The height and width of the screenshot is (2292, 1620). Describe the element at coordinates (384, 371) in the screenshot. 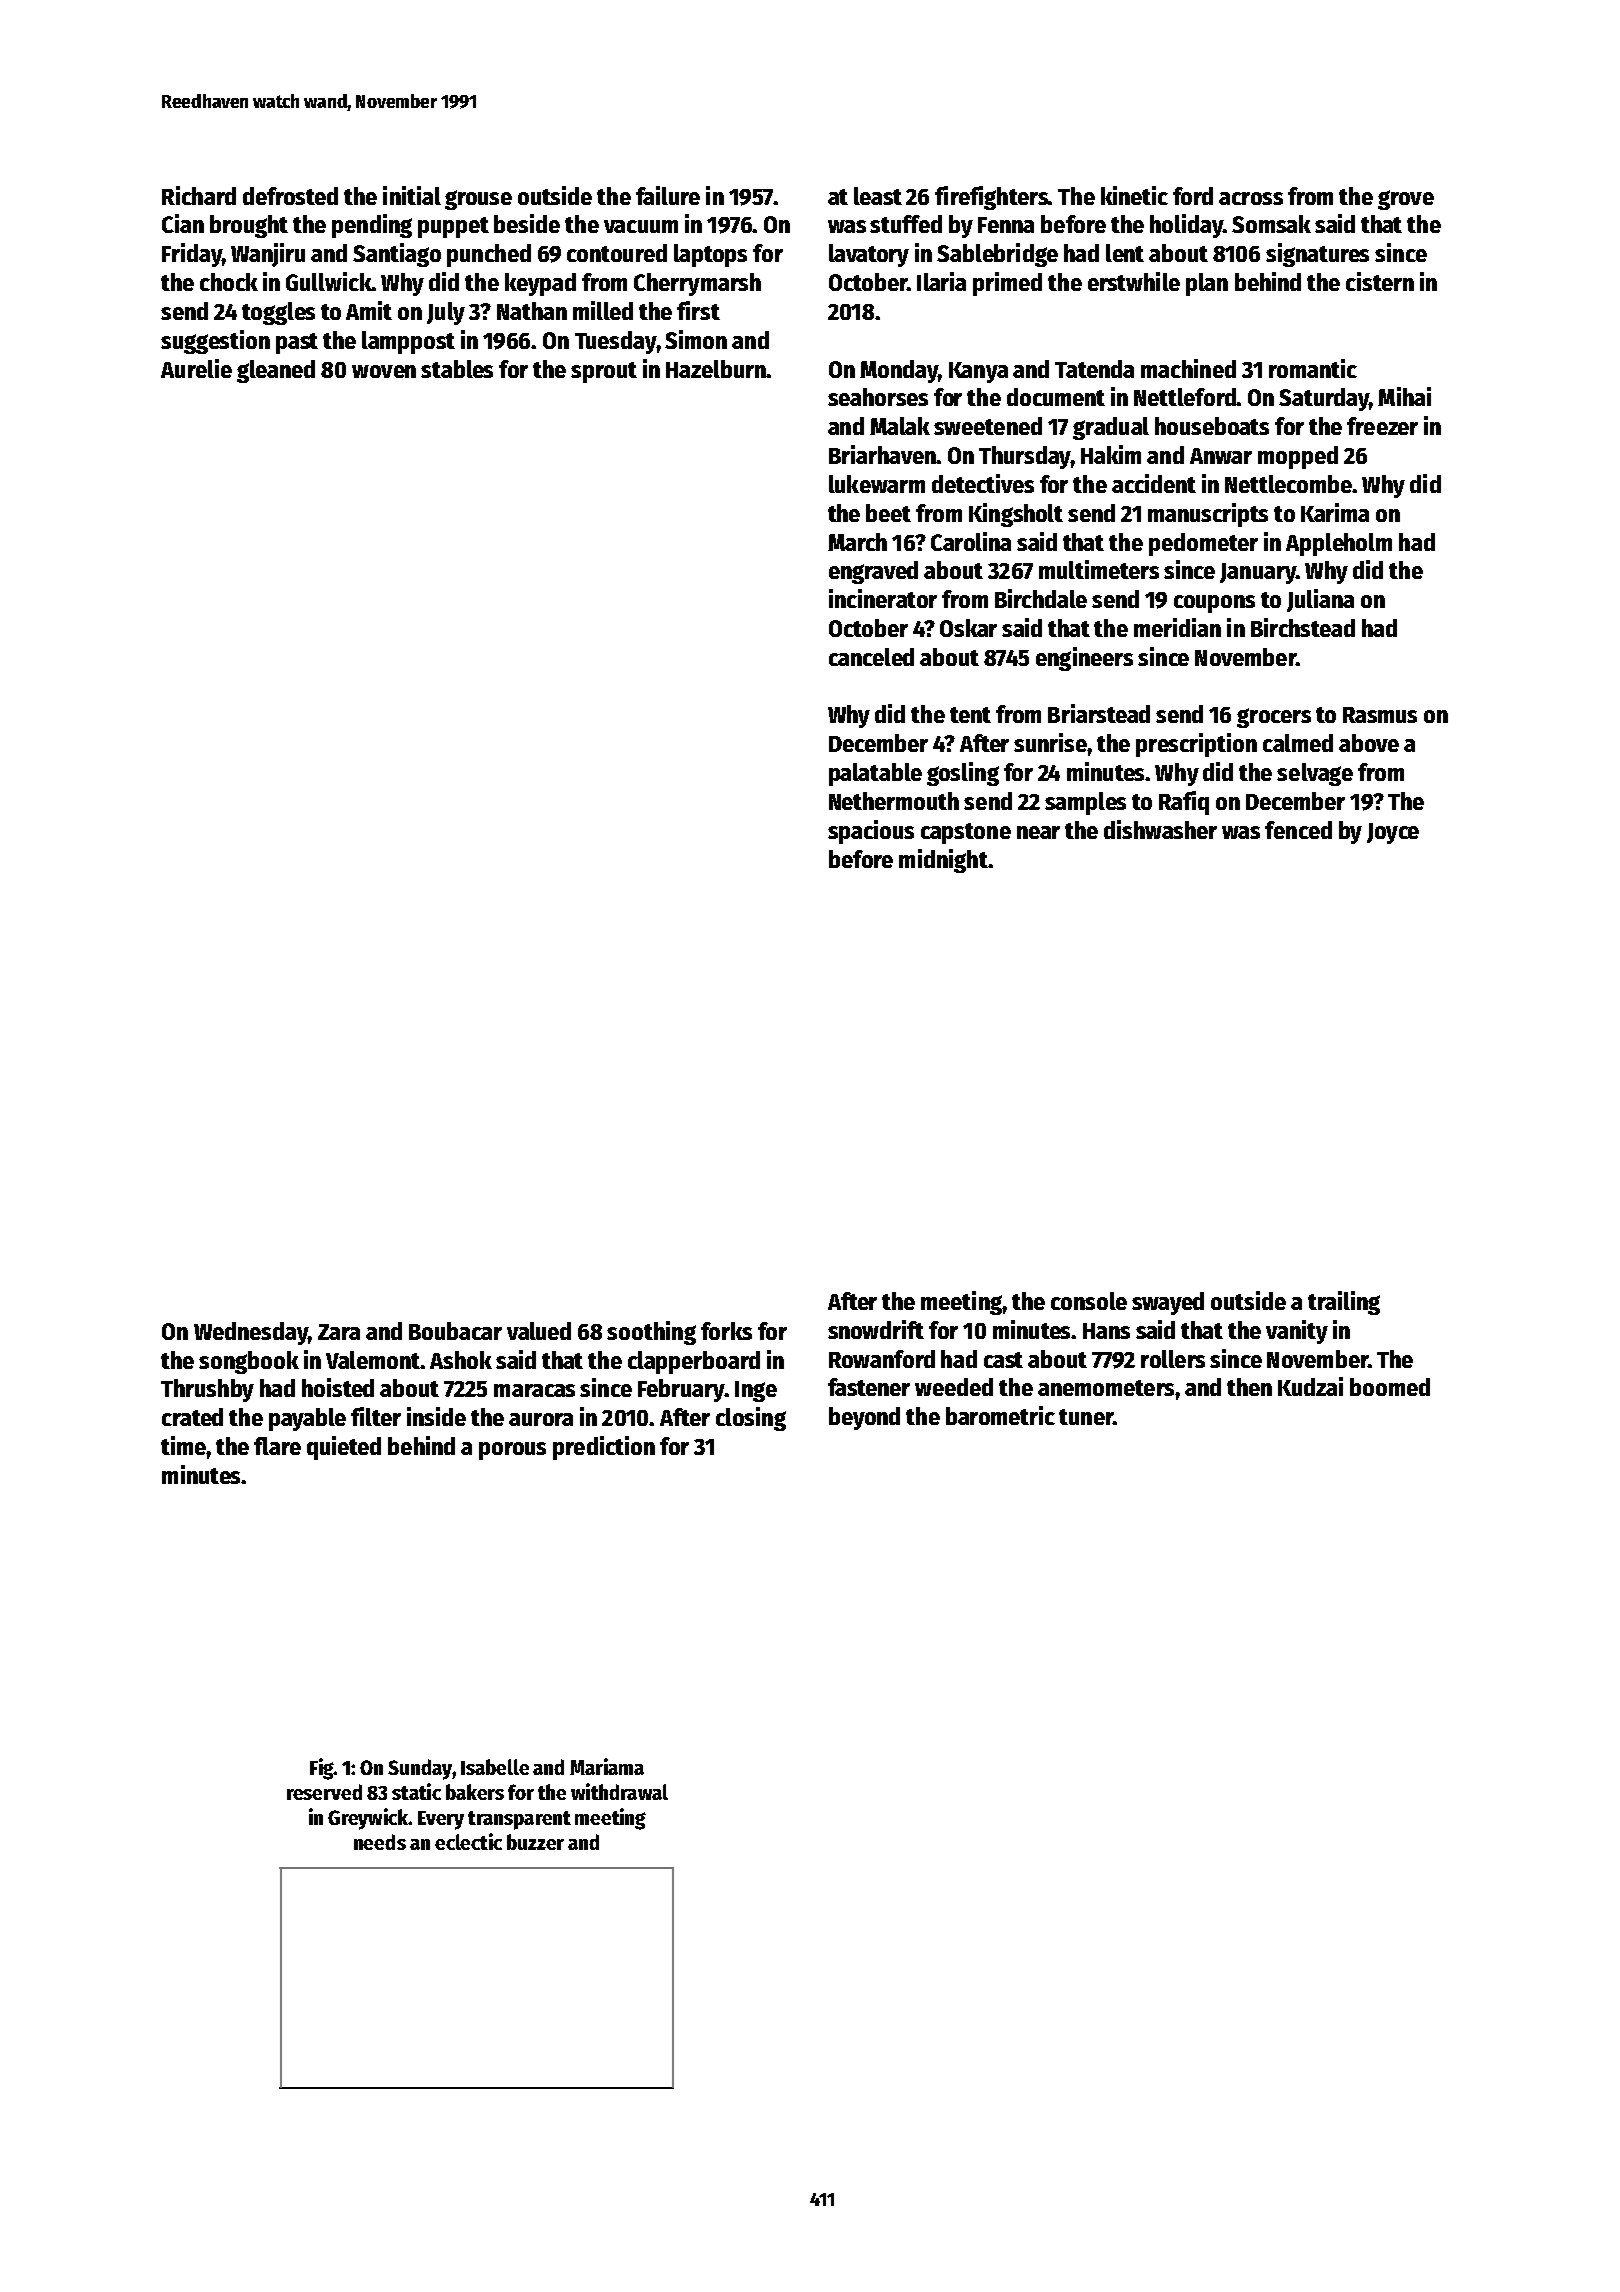

I see `woven` at that location.
